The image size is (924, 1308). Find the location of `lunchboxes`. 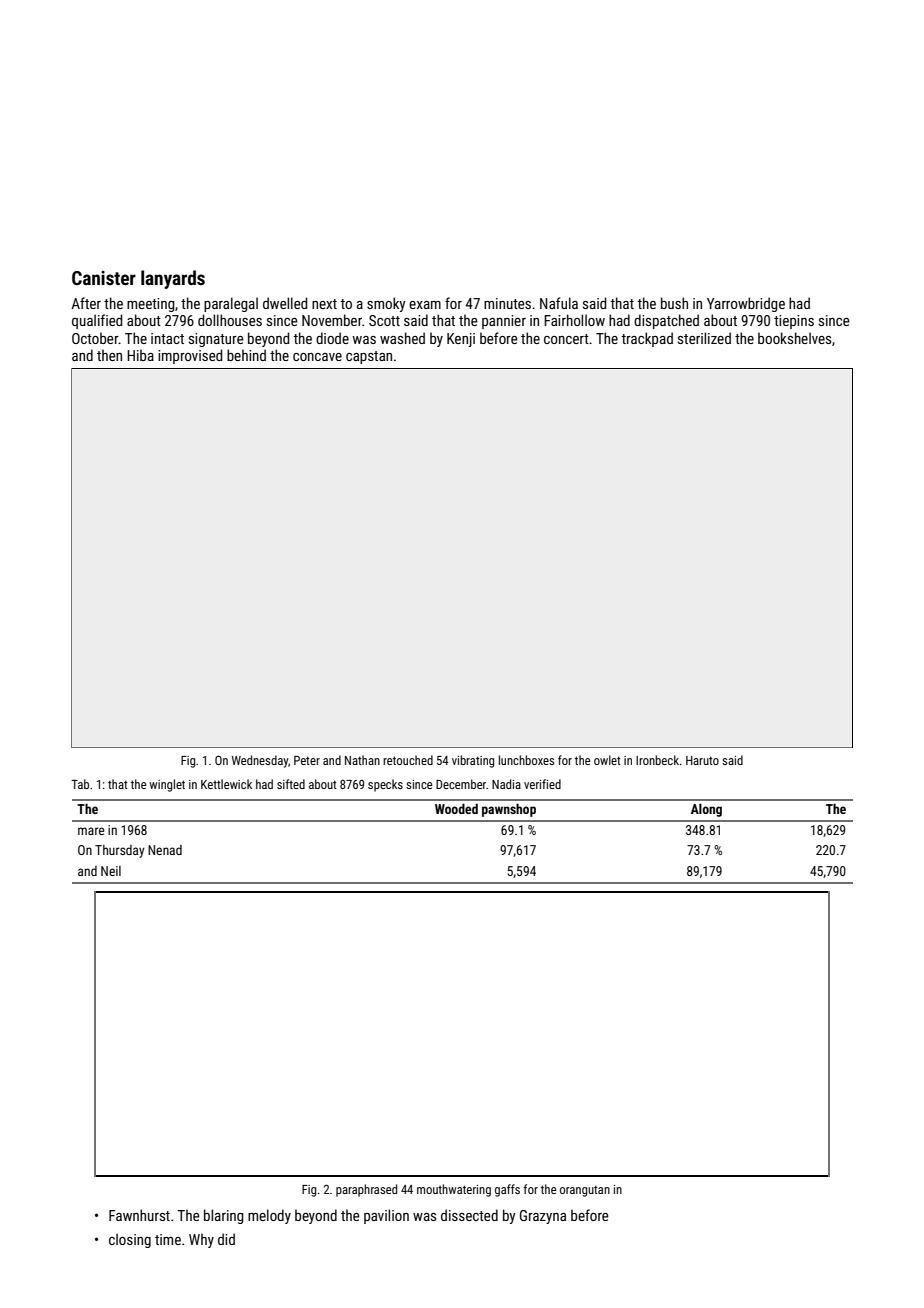

lunchboxes is located at coordinates (526, 760).
